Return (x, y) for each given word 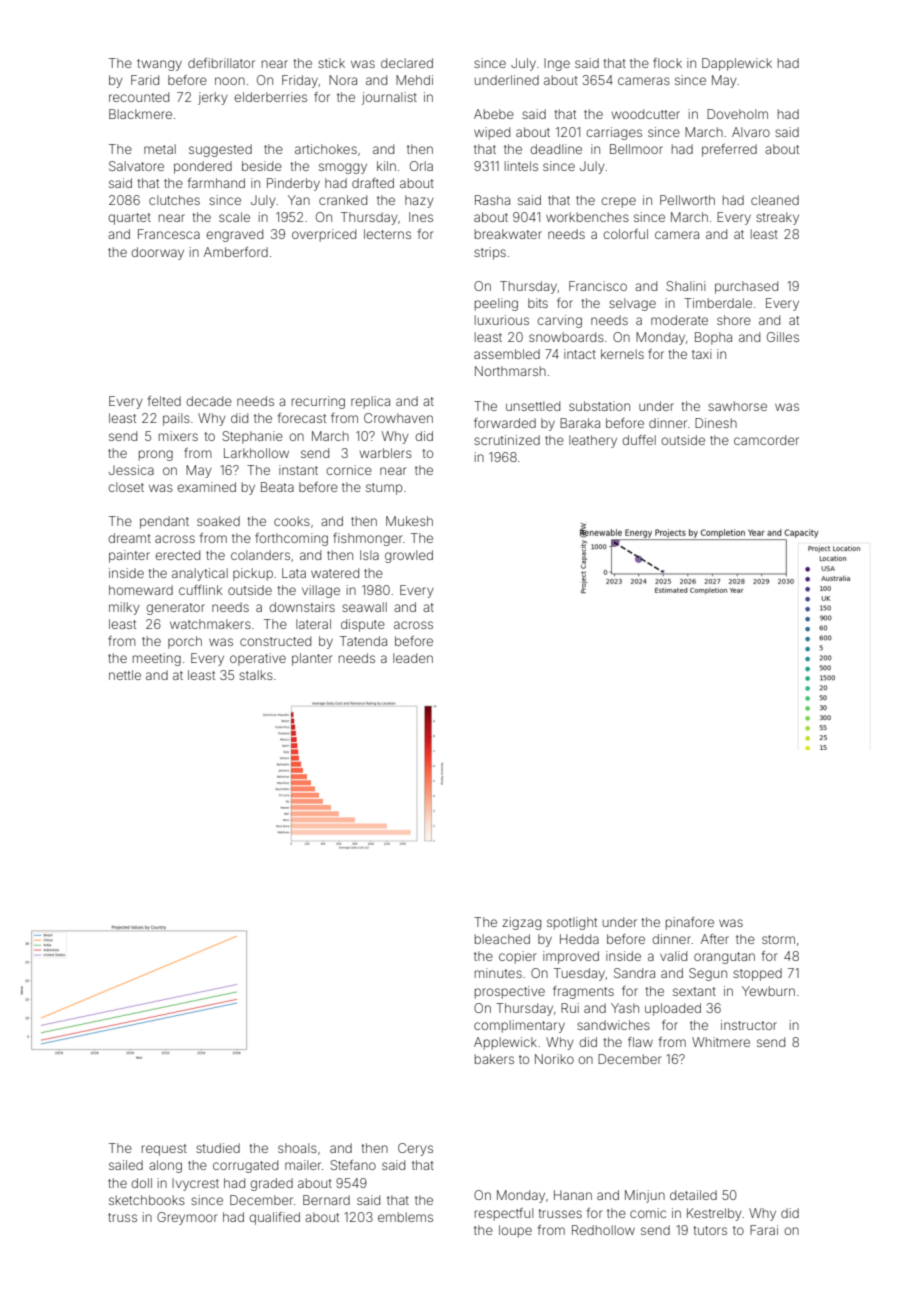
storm (778, 939)
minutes (498, 973)
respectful (504, 1214)
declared (407, 63)
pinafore (690, 923)
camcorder (766, 440)
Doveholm (737, 114)
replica (370, 402)
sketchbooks (147, 1200)
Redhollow (603, 1230)
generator (175, 609)
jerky (213, 98)
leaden (413, 658)
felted (164, 401)
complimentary (519, 1026)
